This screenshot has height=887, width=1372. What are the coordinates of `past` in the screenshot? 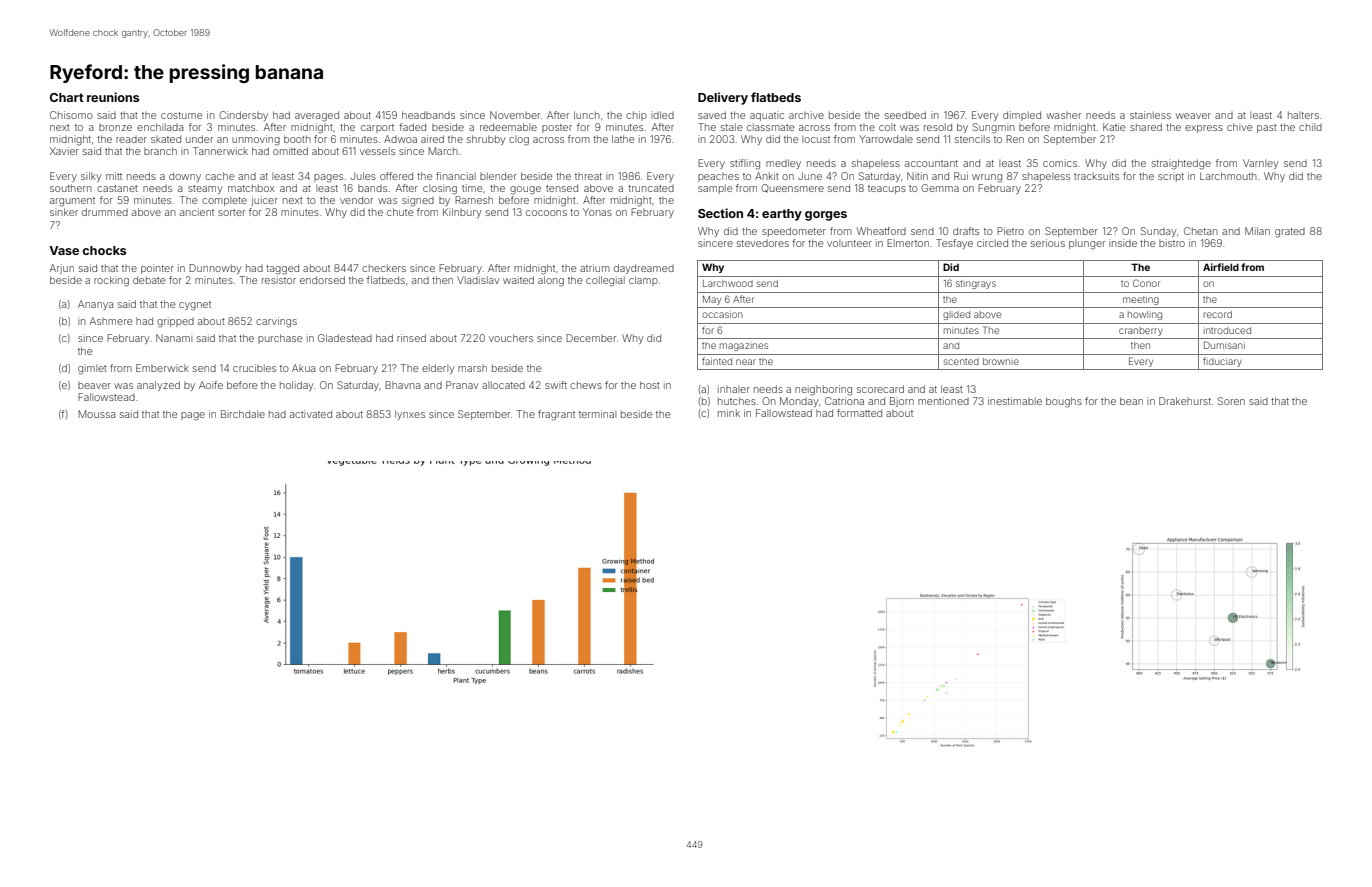 It's located at (1267, 128).
